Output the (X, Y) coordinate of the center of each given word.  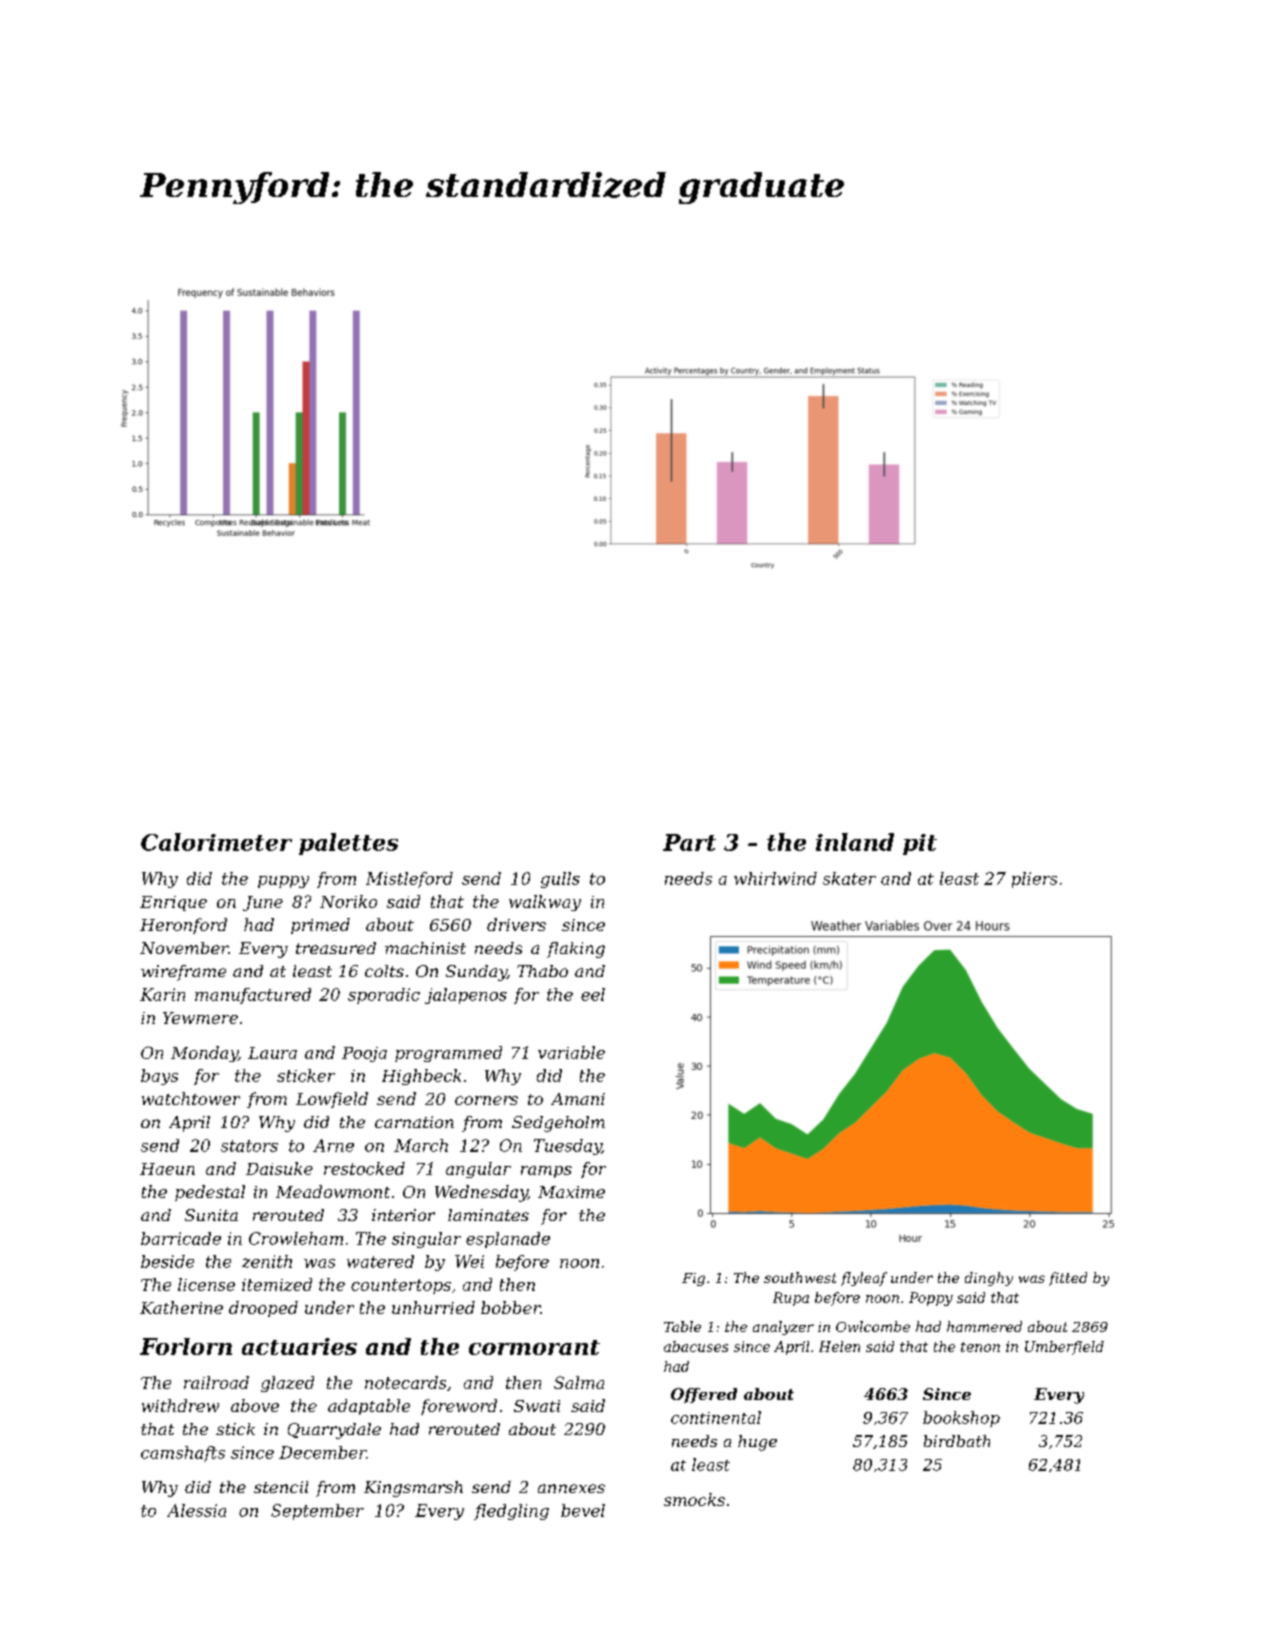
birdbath (957, 1441)
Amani (578, 1099)
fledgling (511, 1512)
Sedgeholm (558, 1124)
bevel (583, 1510)
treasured (336, 948)
